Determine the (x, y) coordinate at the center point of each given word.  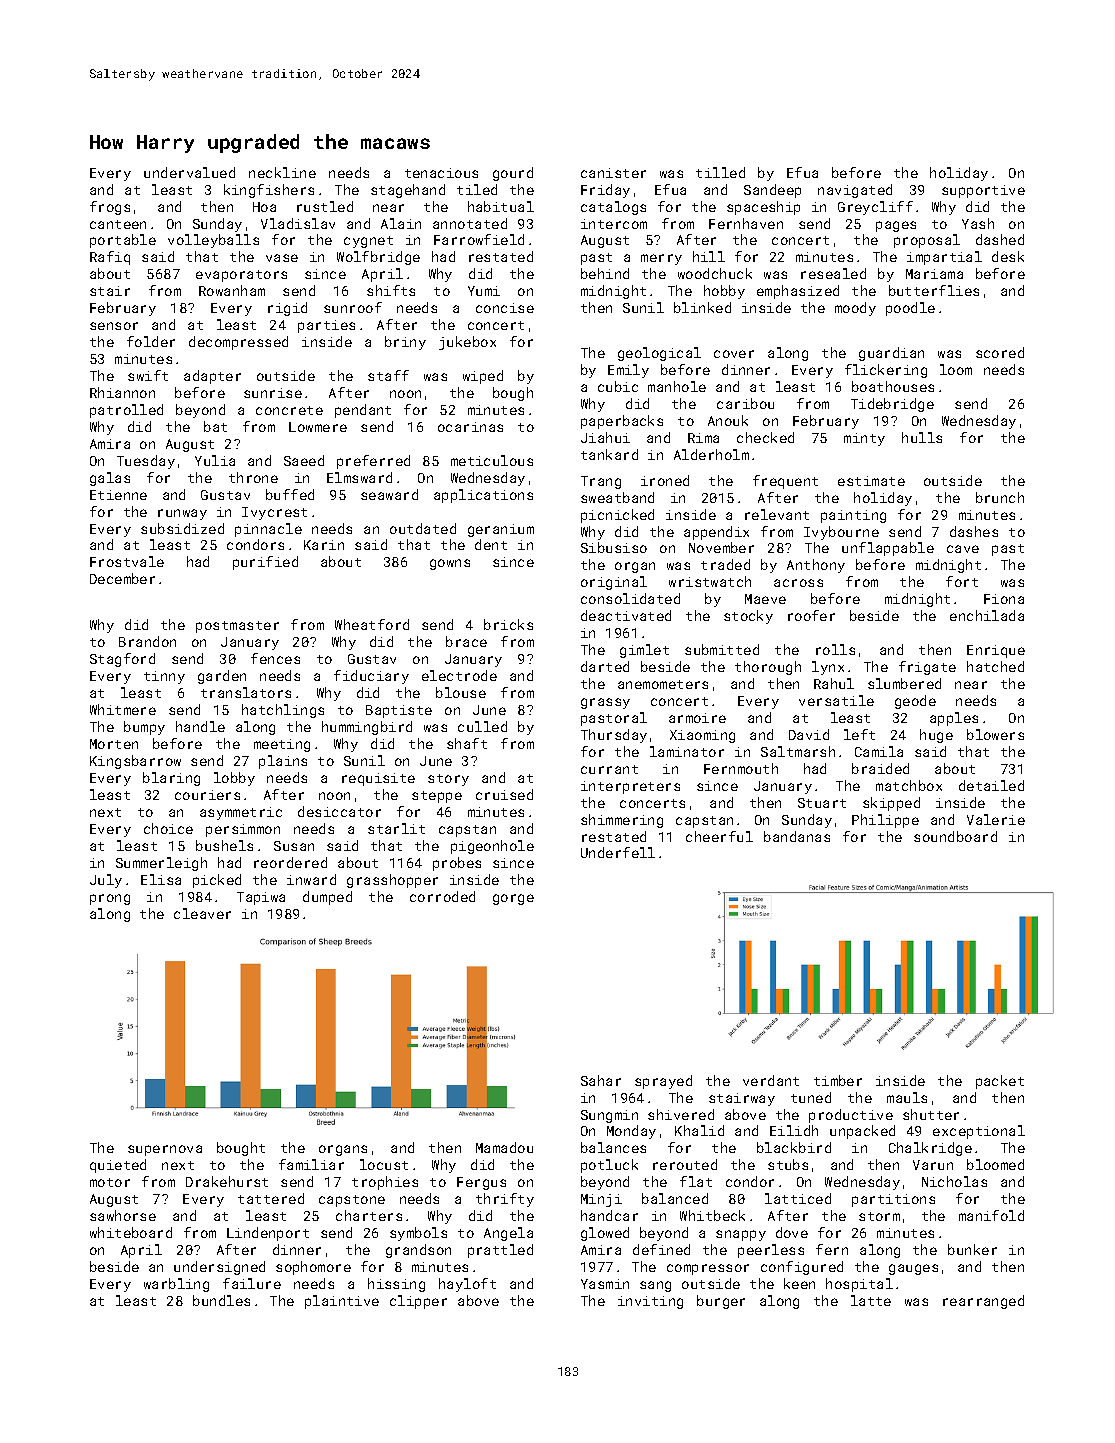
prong (110, 899)
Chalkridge (930, 1149)
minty (864, 439)
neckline (282, 172)
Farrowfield (479, 239)
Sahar (601, 1080)
